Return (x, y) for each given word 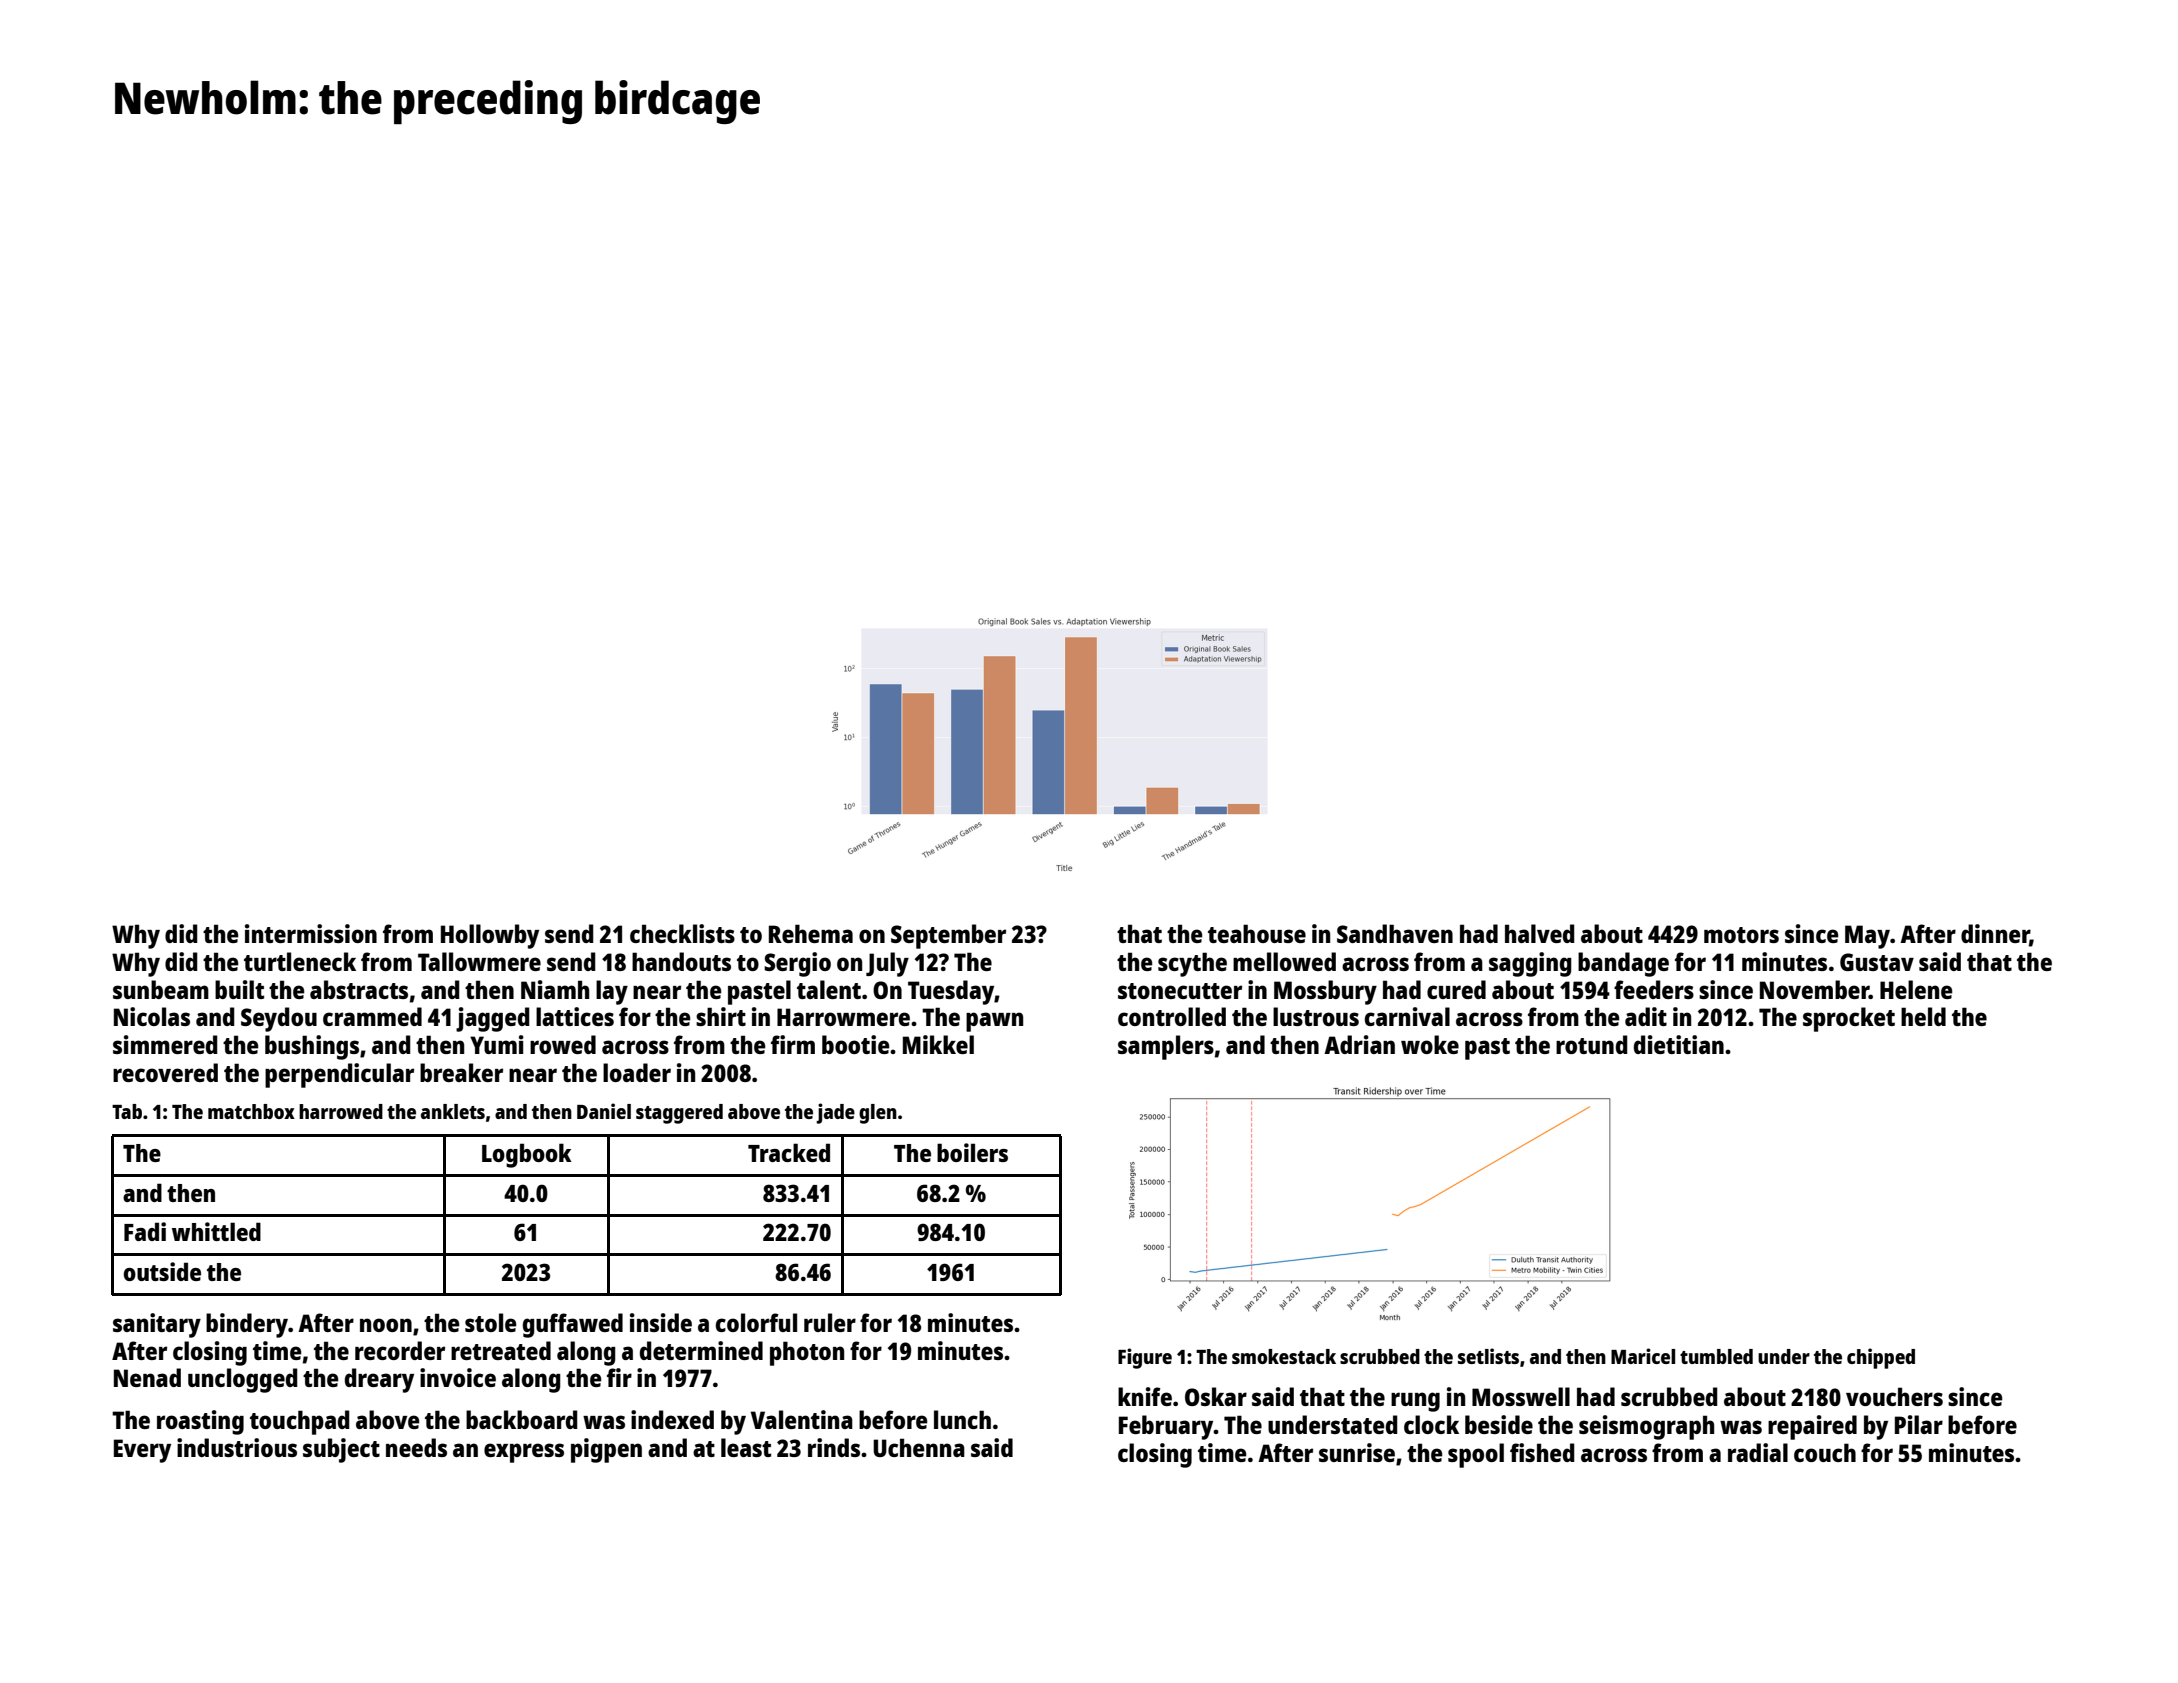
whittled (216, 1231)
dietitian (1679, 1044)
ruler (830, 1322)
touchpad (300, 1422)
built (239, 989)
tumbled (1716, 1356)
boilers (972, 1152)
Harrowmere (843, 1017)
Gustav (1877, 962)
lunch (962, 1419)
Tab (127, 1111)
